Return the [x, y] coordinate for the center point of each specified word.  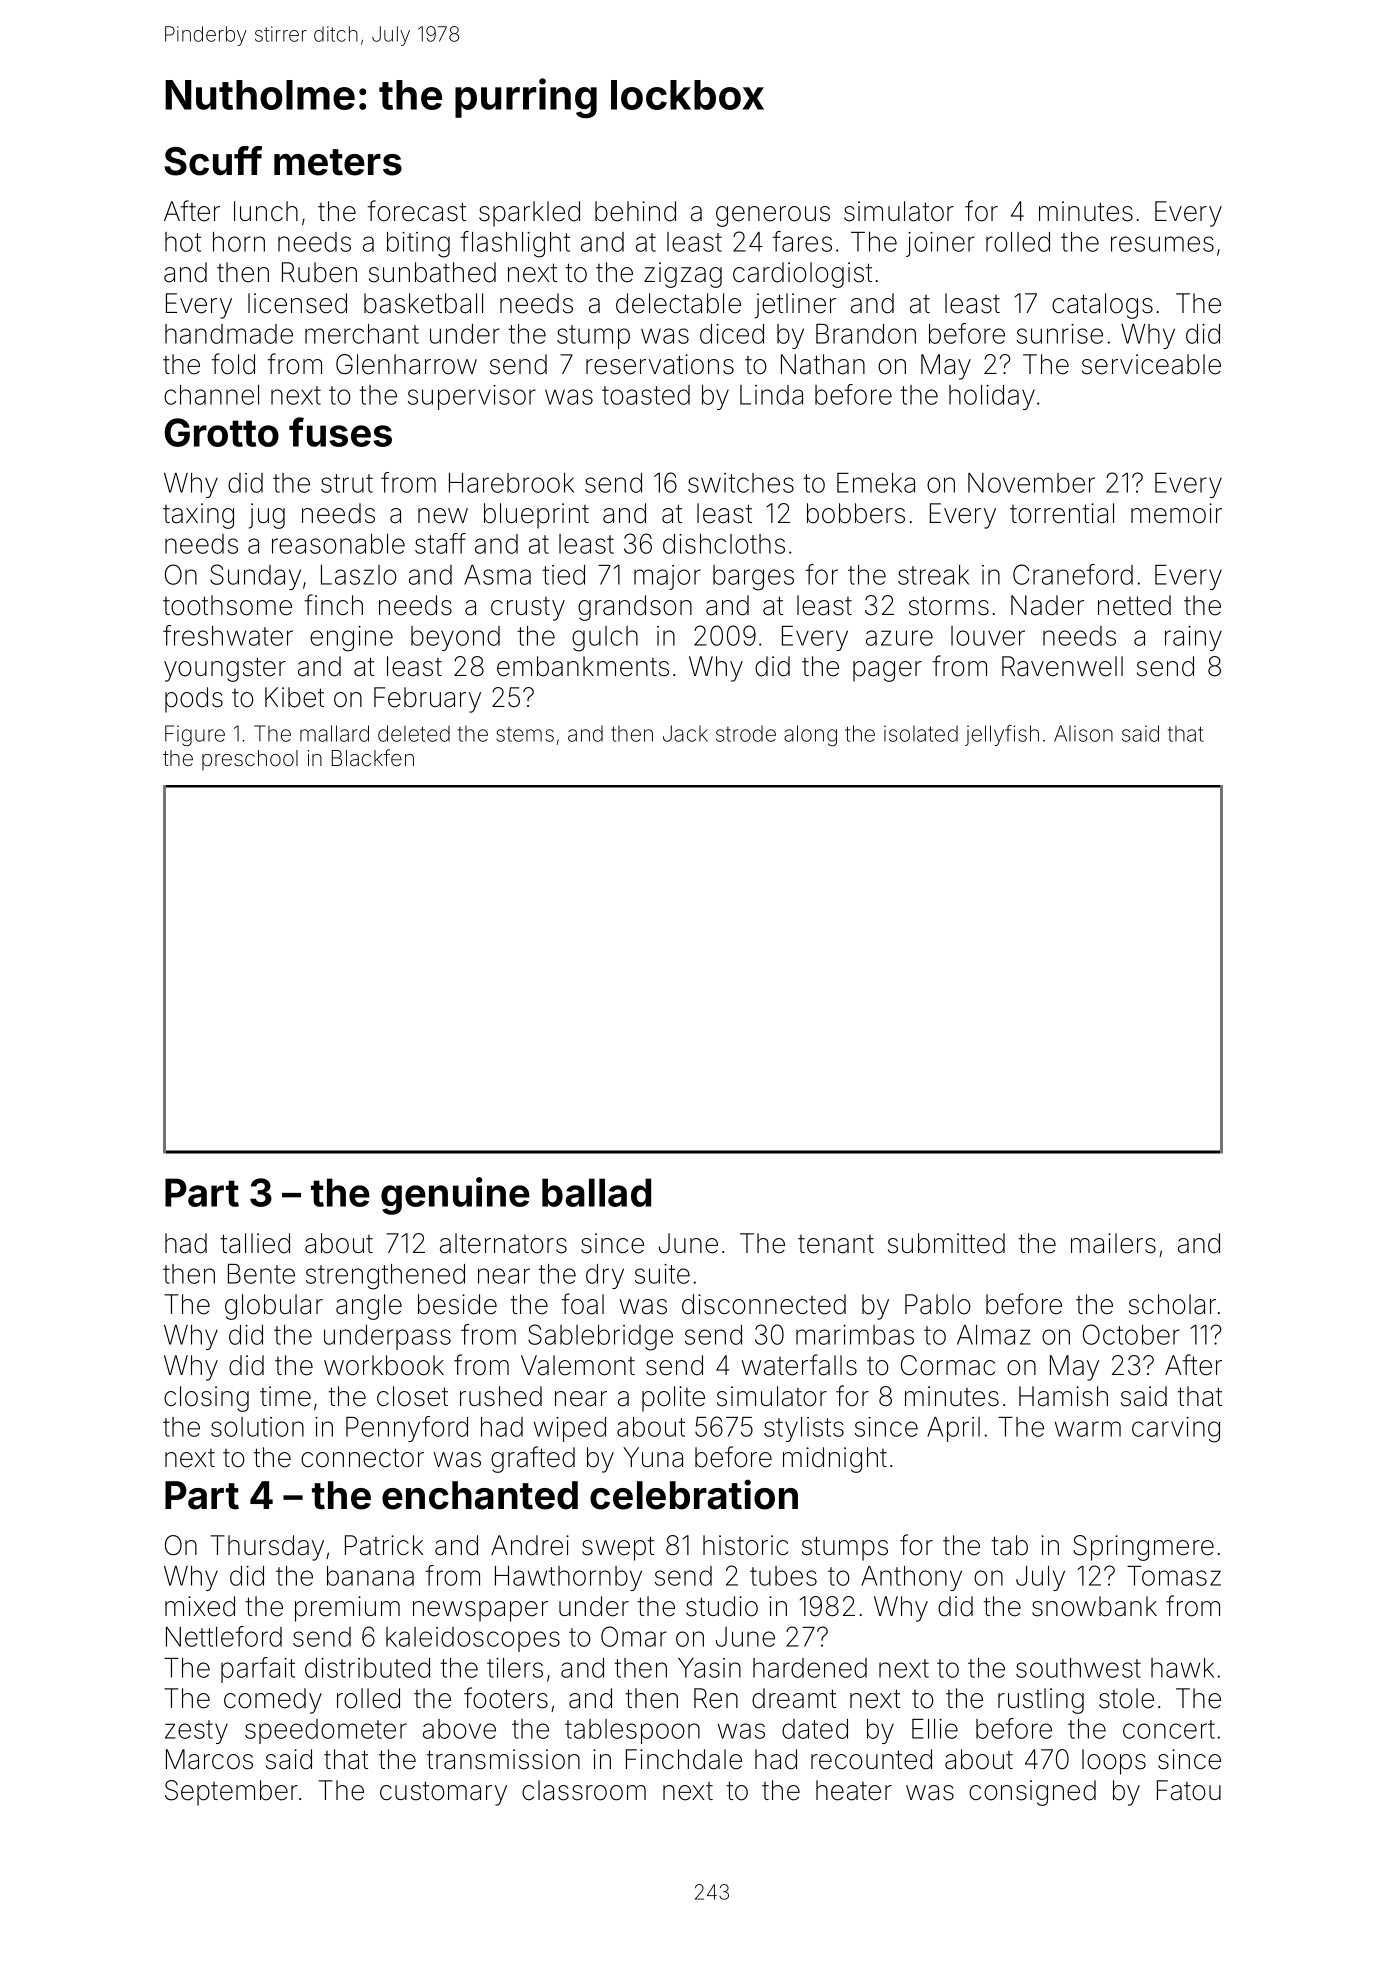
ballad [596, 1192]
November [1031, 483]
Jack [685, 733]
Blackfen [373, 757]
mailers [1113, 1243]
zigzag [683, 275]
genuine [455, 1196]
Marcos [209, 1759]
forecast [416, 211]
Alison [1083, 733]
